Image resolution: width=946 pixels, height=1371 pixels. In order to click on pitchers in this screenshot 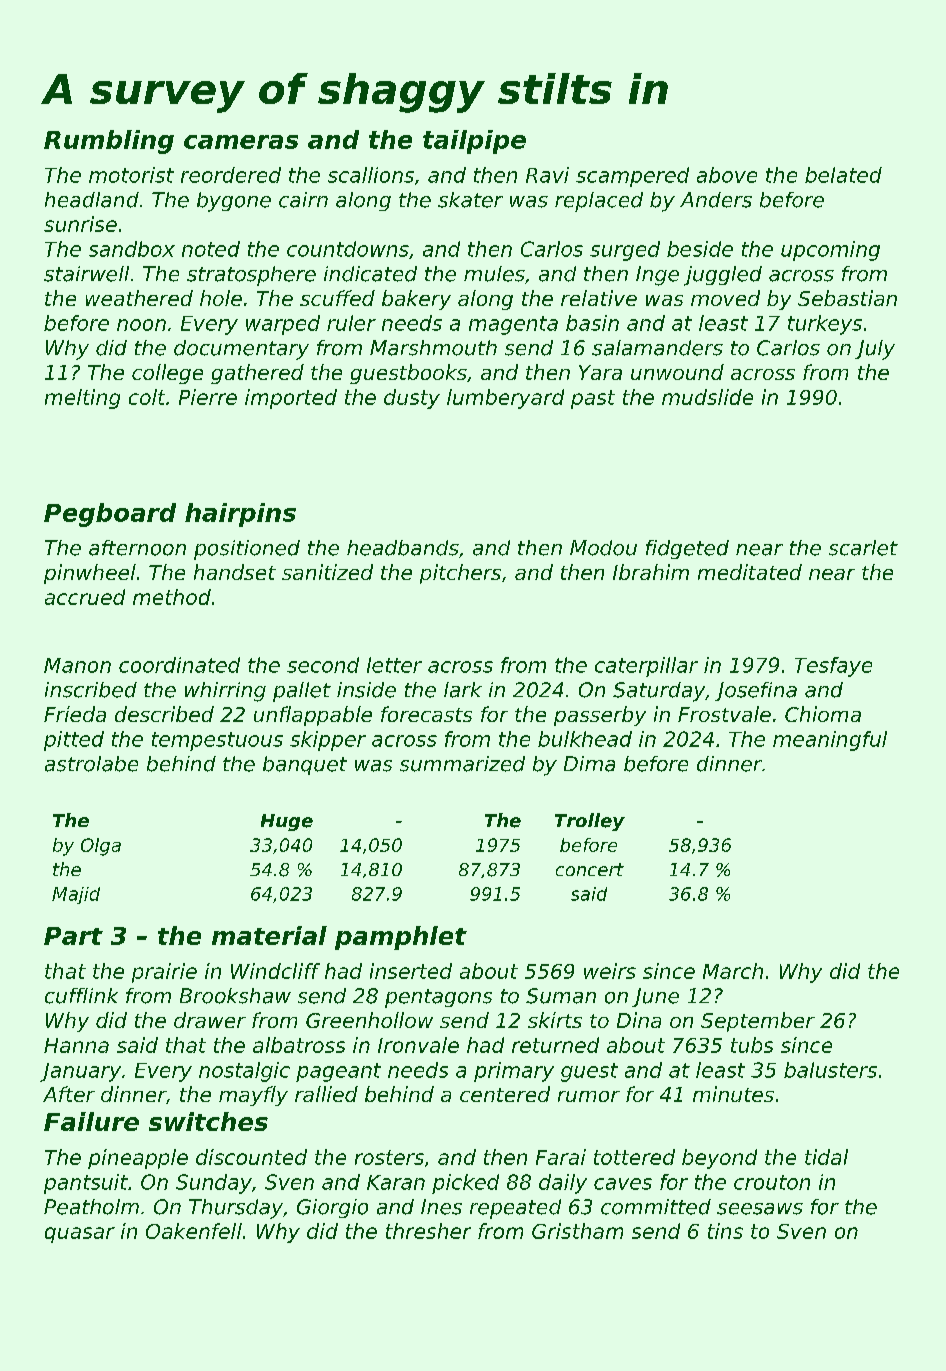, I will do `click(460, 574)`.
